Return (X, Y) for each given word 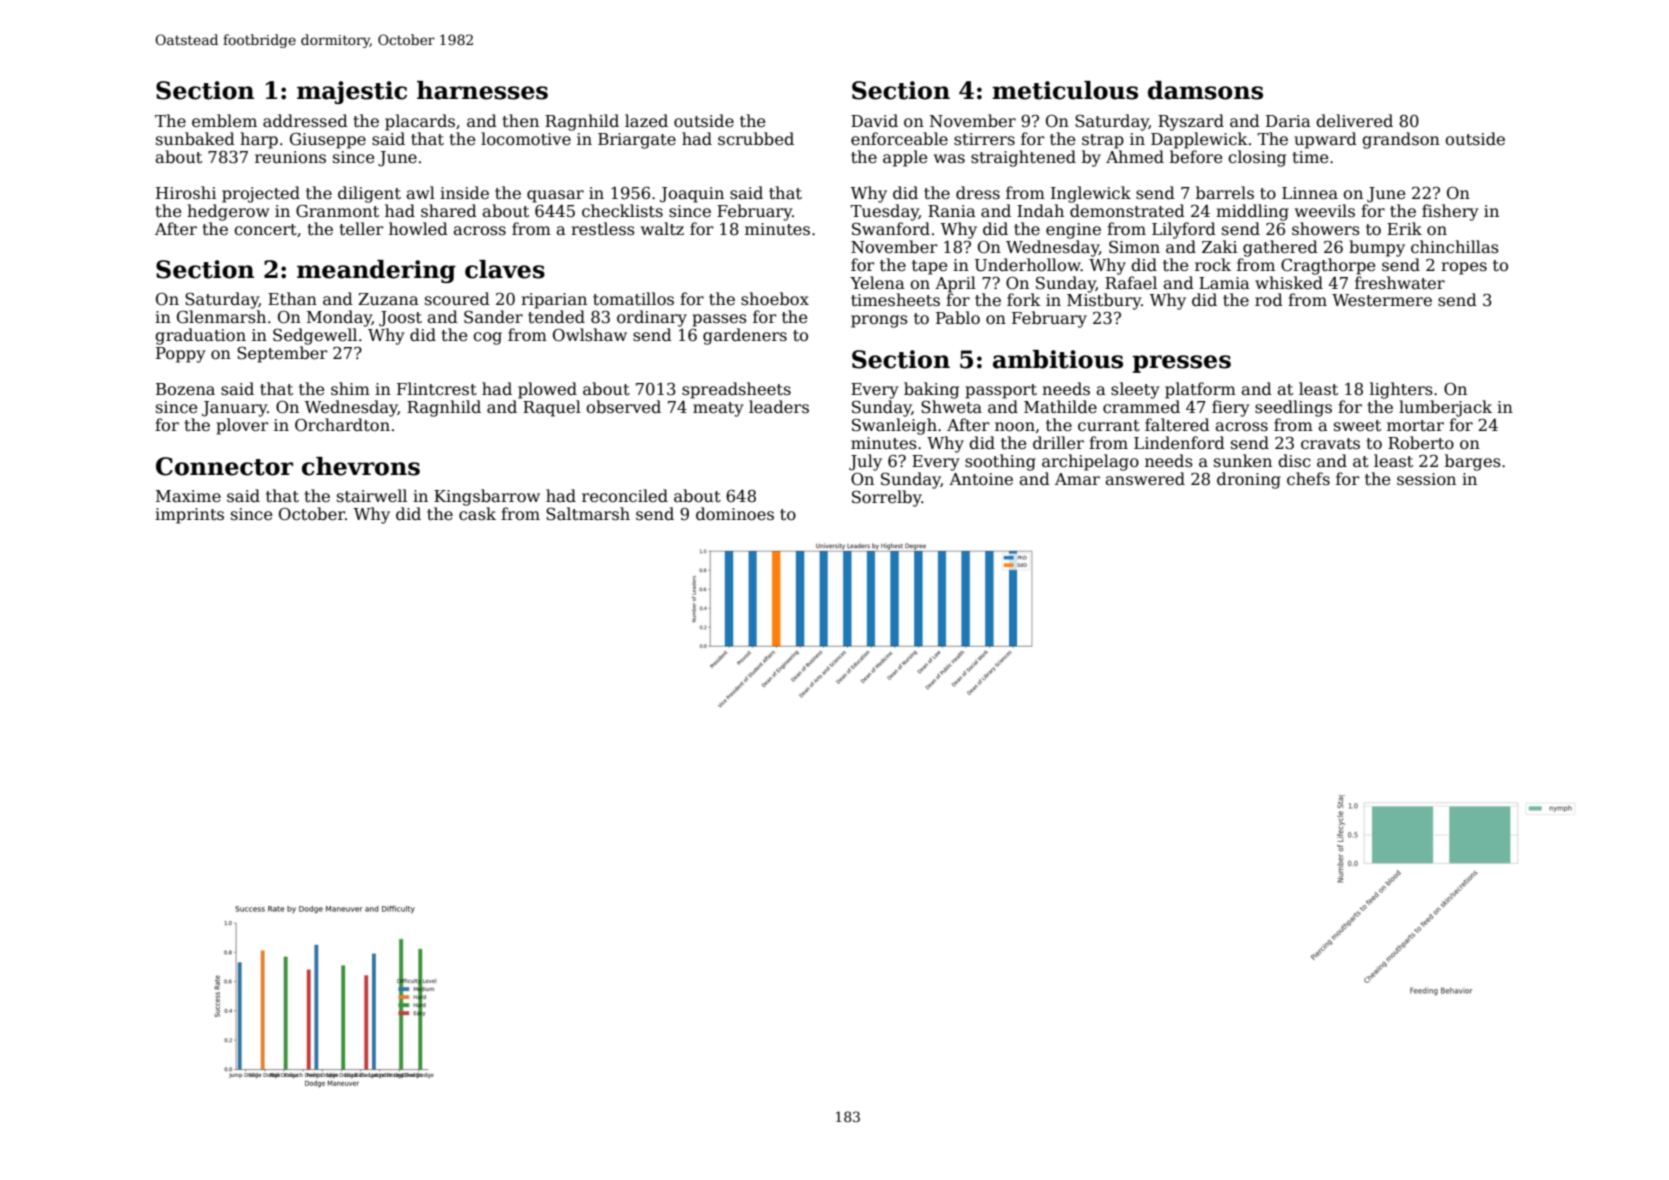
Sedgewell (315, 336)
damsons (1205, 90)
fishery (1450, 212)
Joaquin (692, 195)
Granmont (337, 211)
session (1426, 479)
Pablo (958, 317)
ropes (1464, 268)
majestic (352, 92)
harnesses (482, 90)
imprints (189, 516)
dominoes (735, 514)
